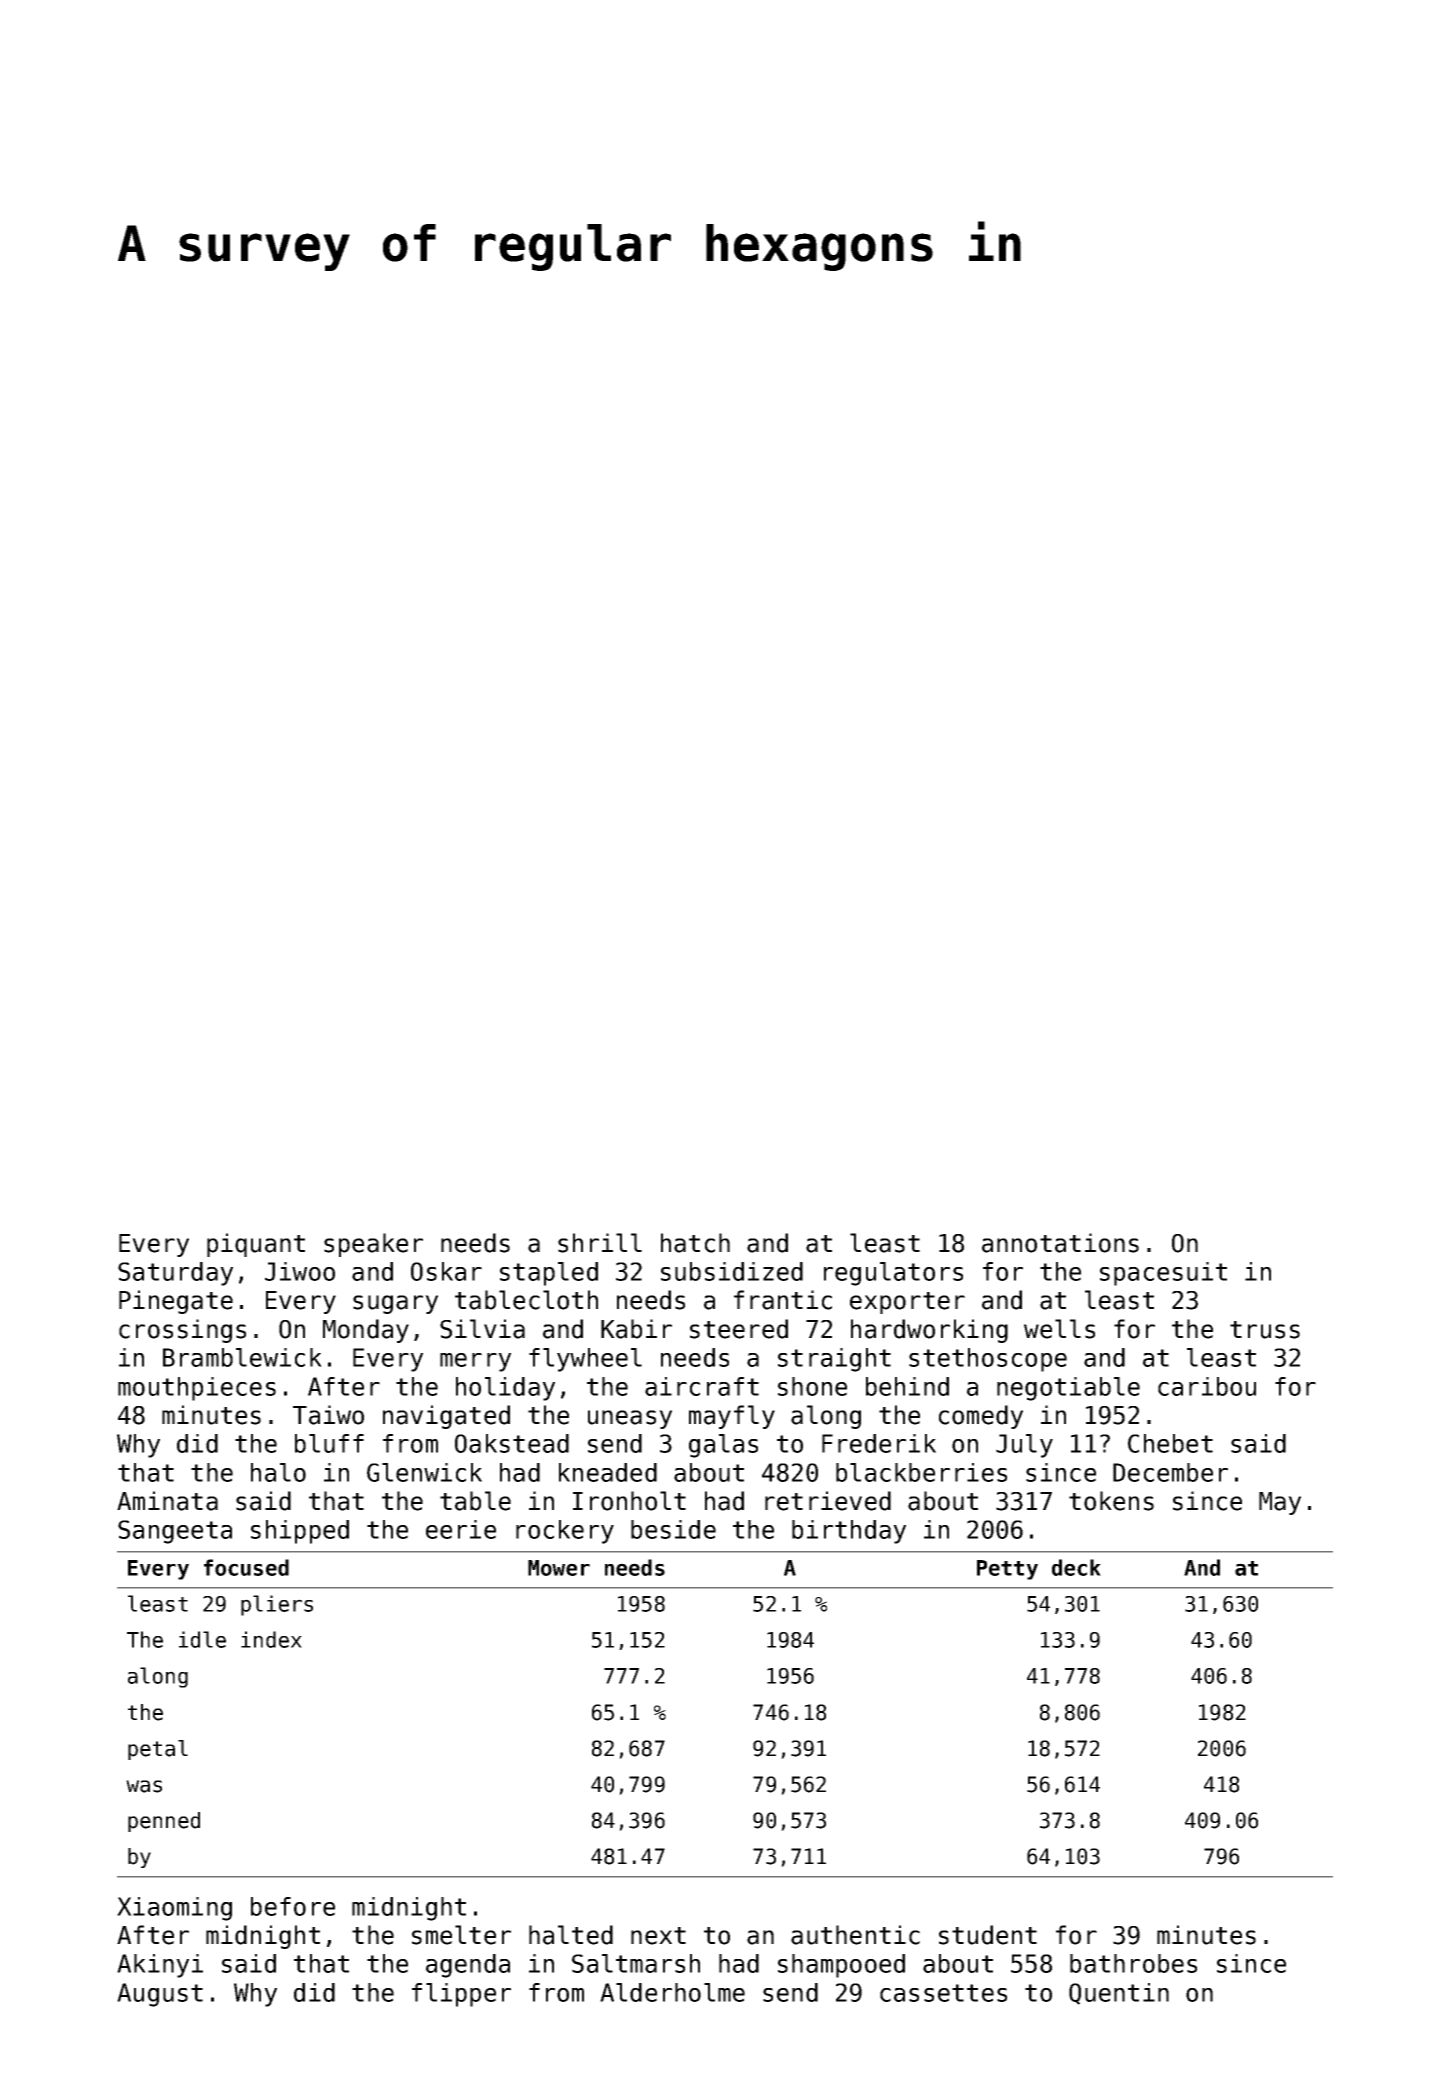  What do you see at coordinates (1163, 1274) in the document?
I see `spacesuit` at bounding box center [1163, 1274].
